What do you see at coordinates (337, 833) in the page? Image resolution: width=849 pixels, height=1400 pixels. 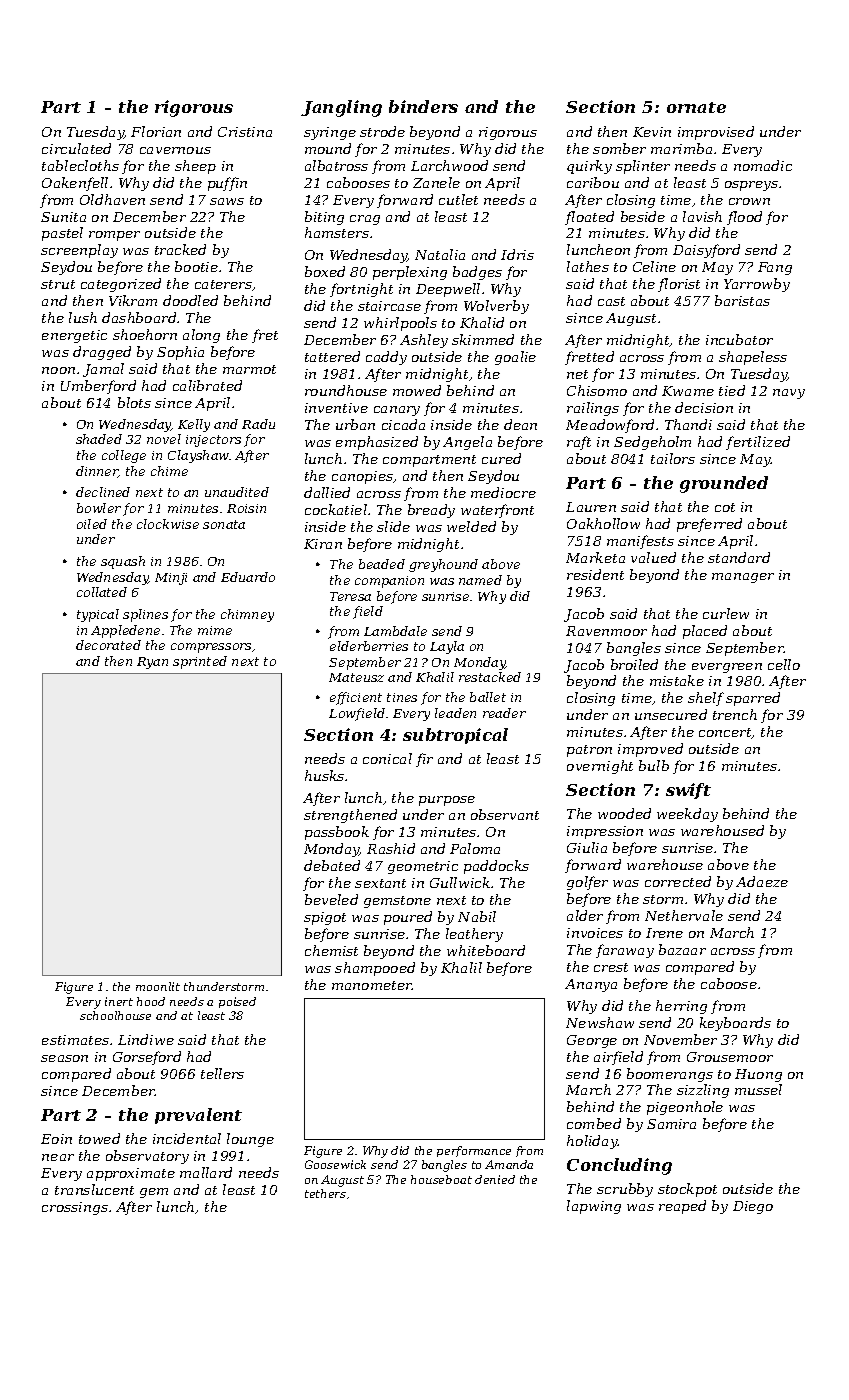 I see `passbook` at bounding box center [337, 833].
